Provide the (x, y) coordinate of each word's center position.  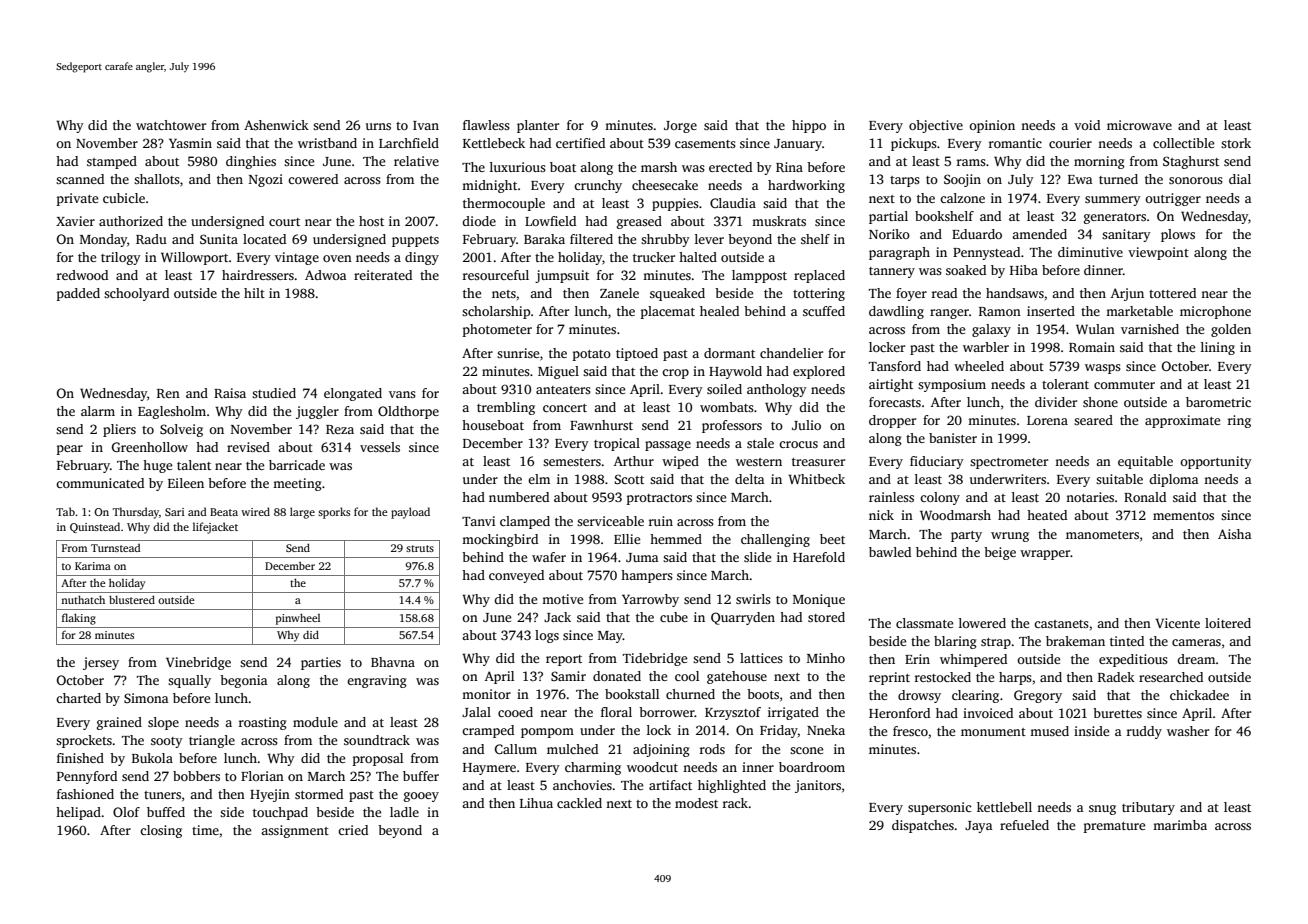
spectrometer (1009, 463)
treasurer (818, 462)
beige (1000, 553)
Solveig (181, 430)
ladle (404, 812)
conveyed (516, 576)
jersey (101, 663)
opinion (992, 126)
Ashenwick (276, 125)
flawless (486, 125)
